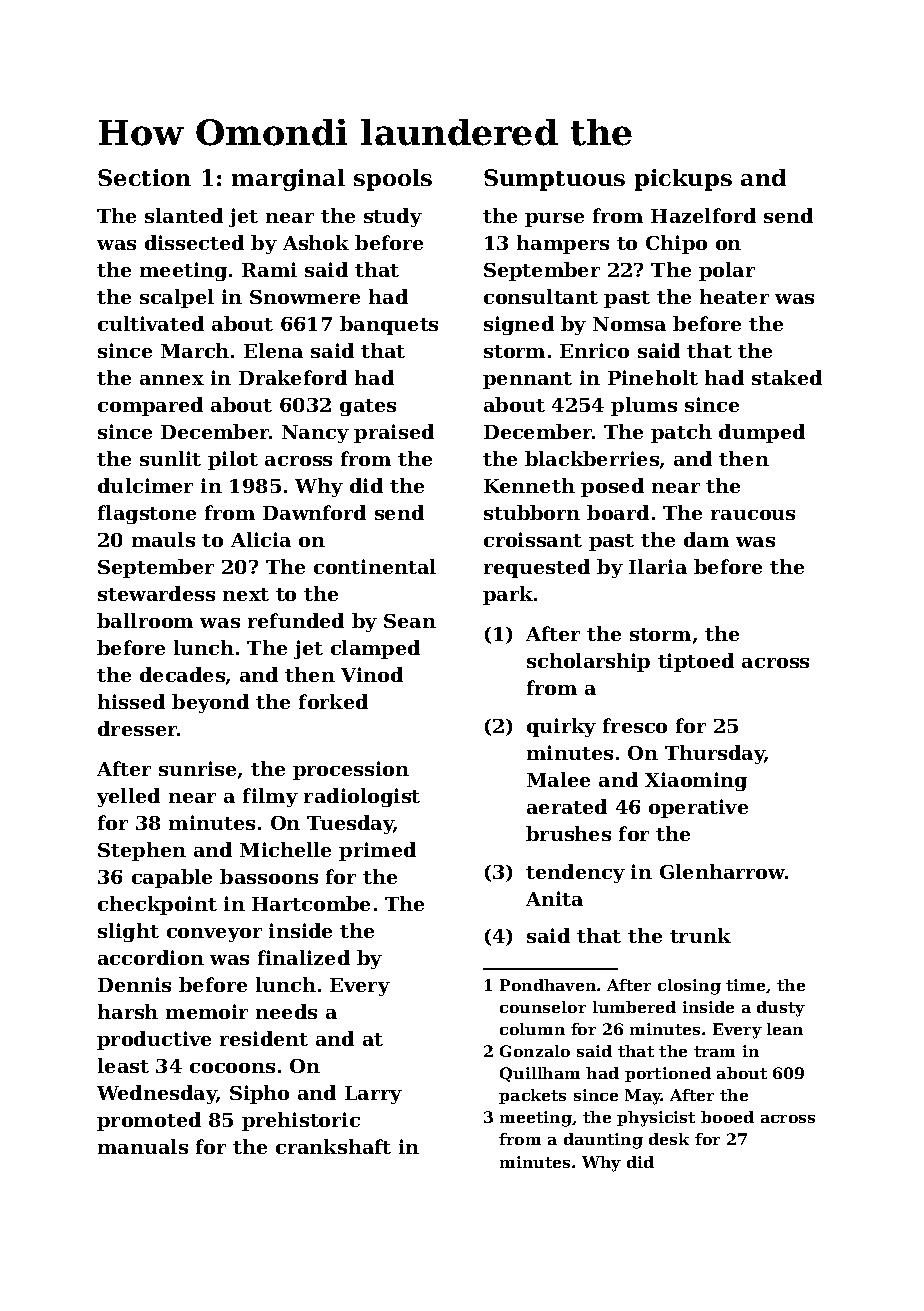  What do you see at coordinates (269, 269) in the image?
I see `Rami` at bounding box center [269, 269].
